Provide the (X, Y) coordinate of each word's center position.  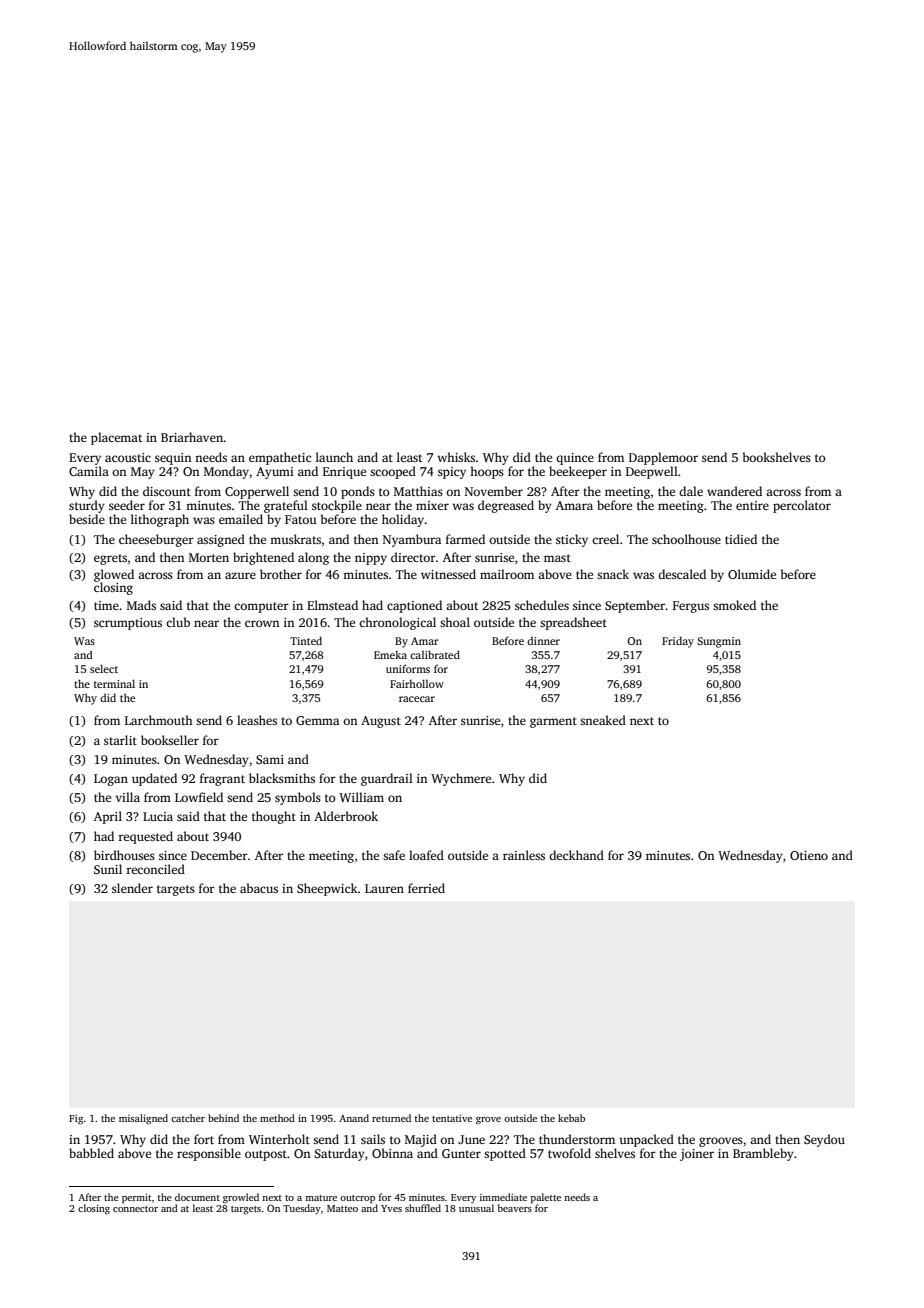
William (361, 797)
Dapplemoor (663, 458)
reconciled (155, 869)
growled (241, 1198)
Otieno (809, 855)
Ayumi (275, 473)
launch (334, 457)
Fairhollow (417, 683)
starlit (120, 740)
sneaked (603, 720)
